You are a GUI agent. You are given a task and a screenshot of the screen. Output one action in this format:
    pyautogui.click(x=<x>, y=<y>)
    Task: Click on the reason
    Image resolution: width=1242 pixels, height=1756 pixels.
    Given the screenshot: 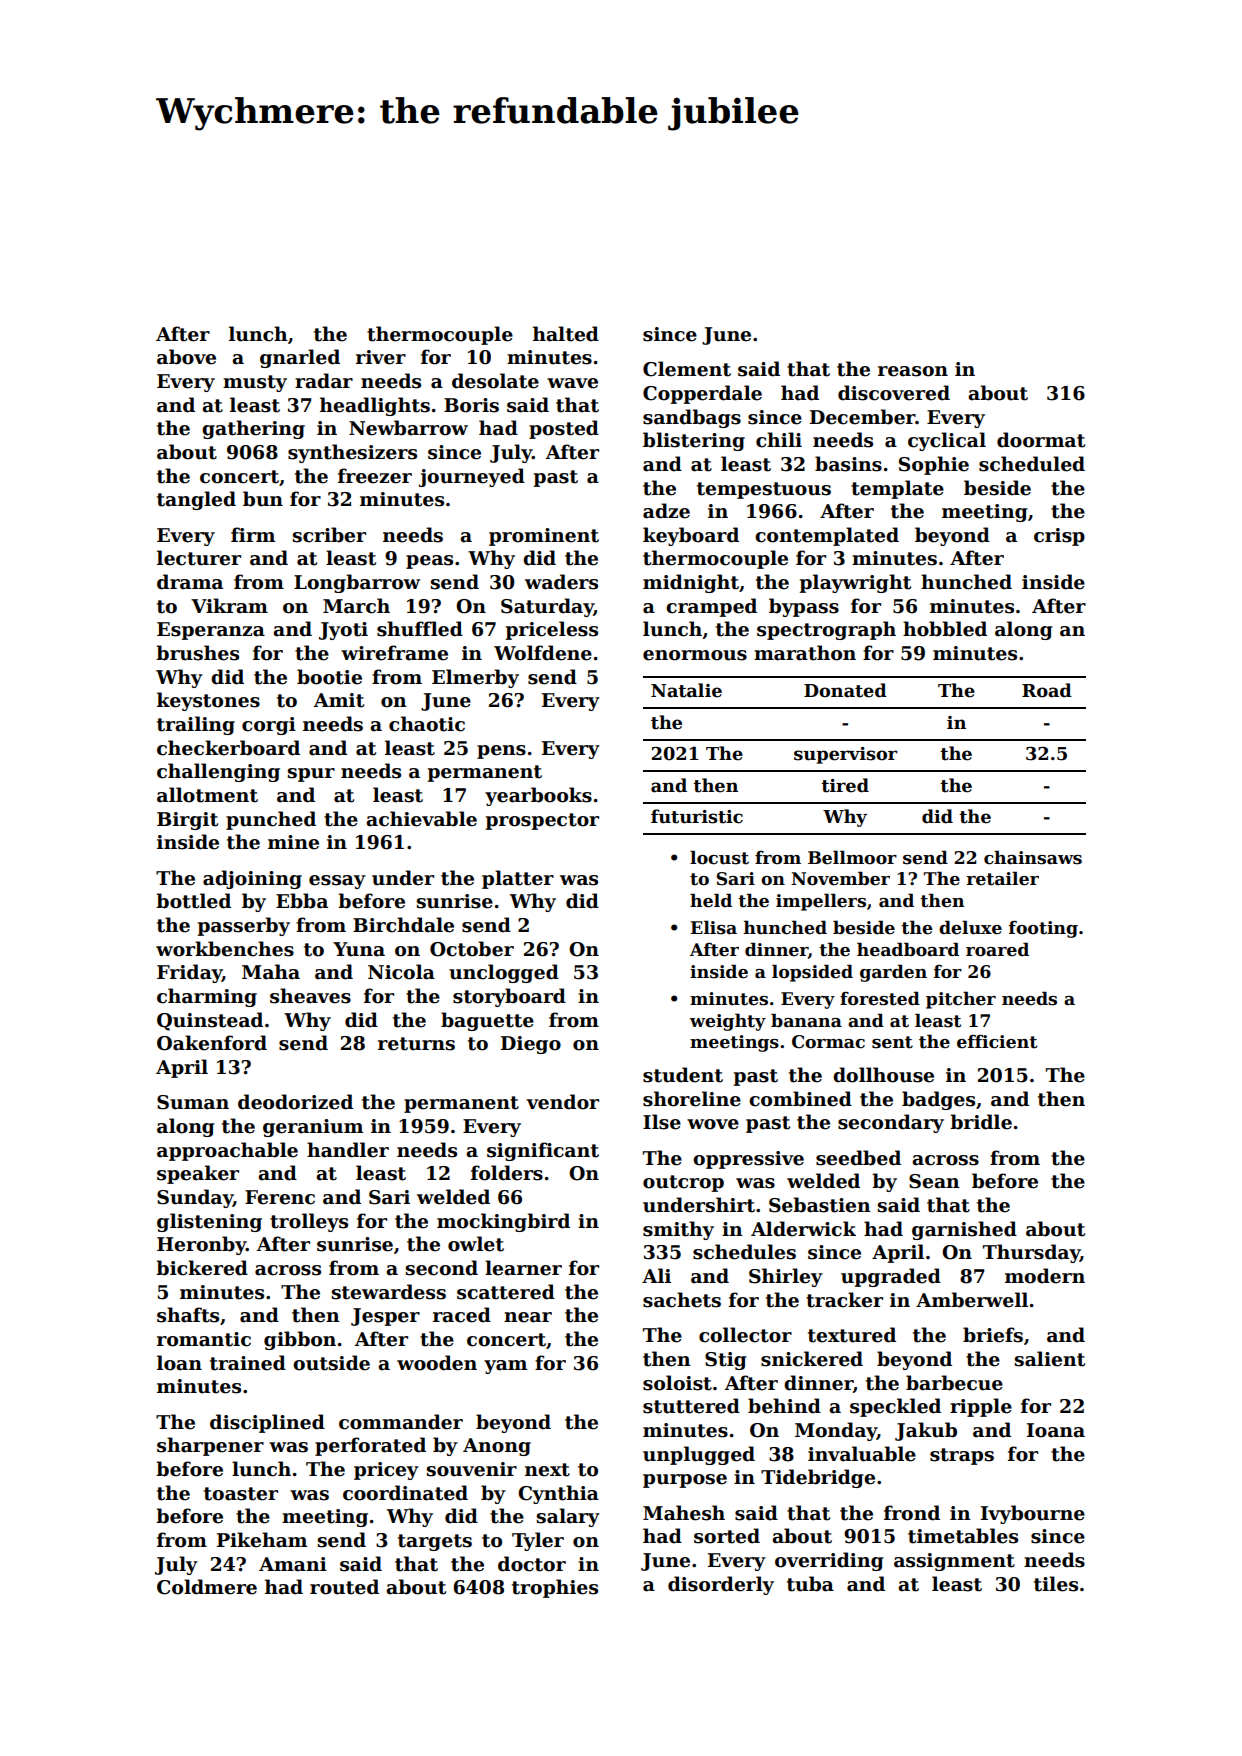 What is the action you would take?
    pyautogui.click(x=913, y=371)
